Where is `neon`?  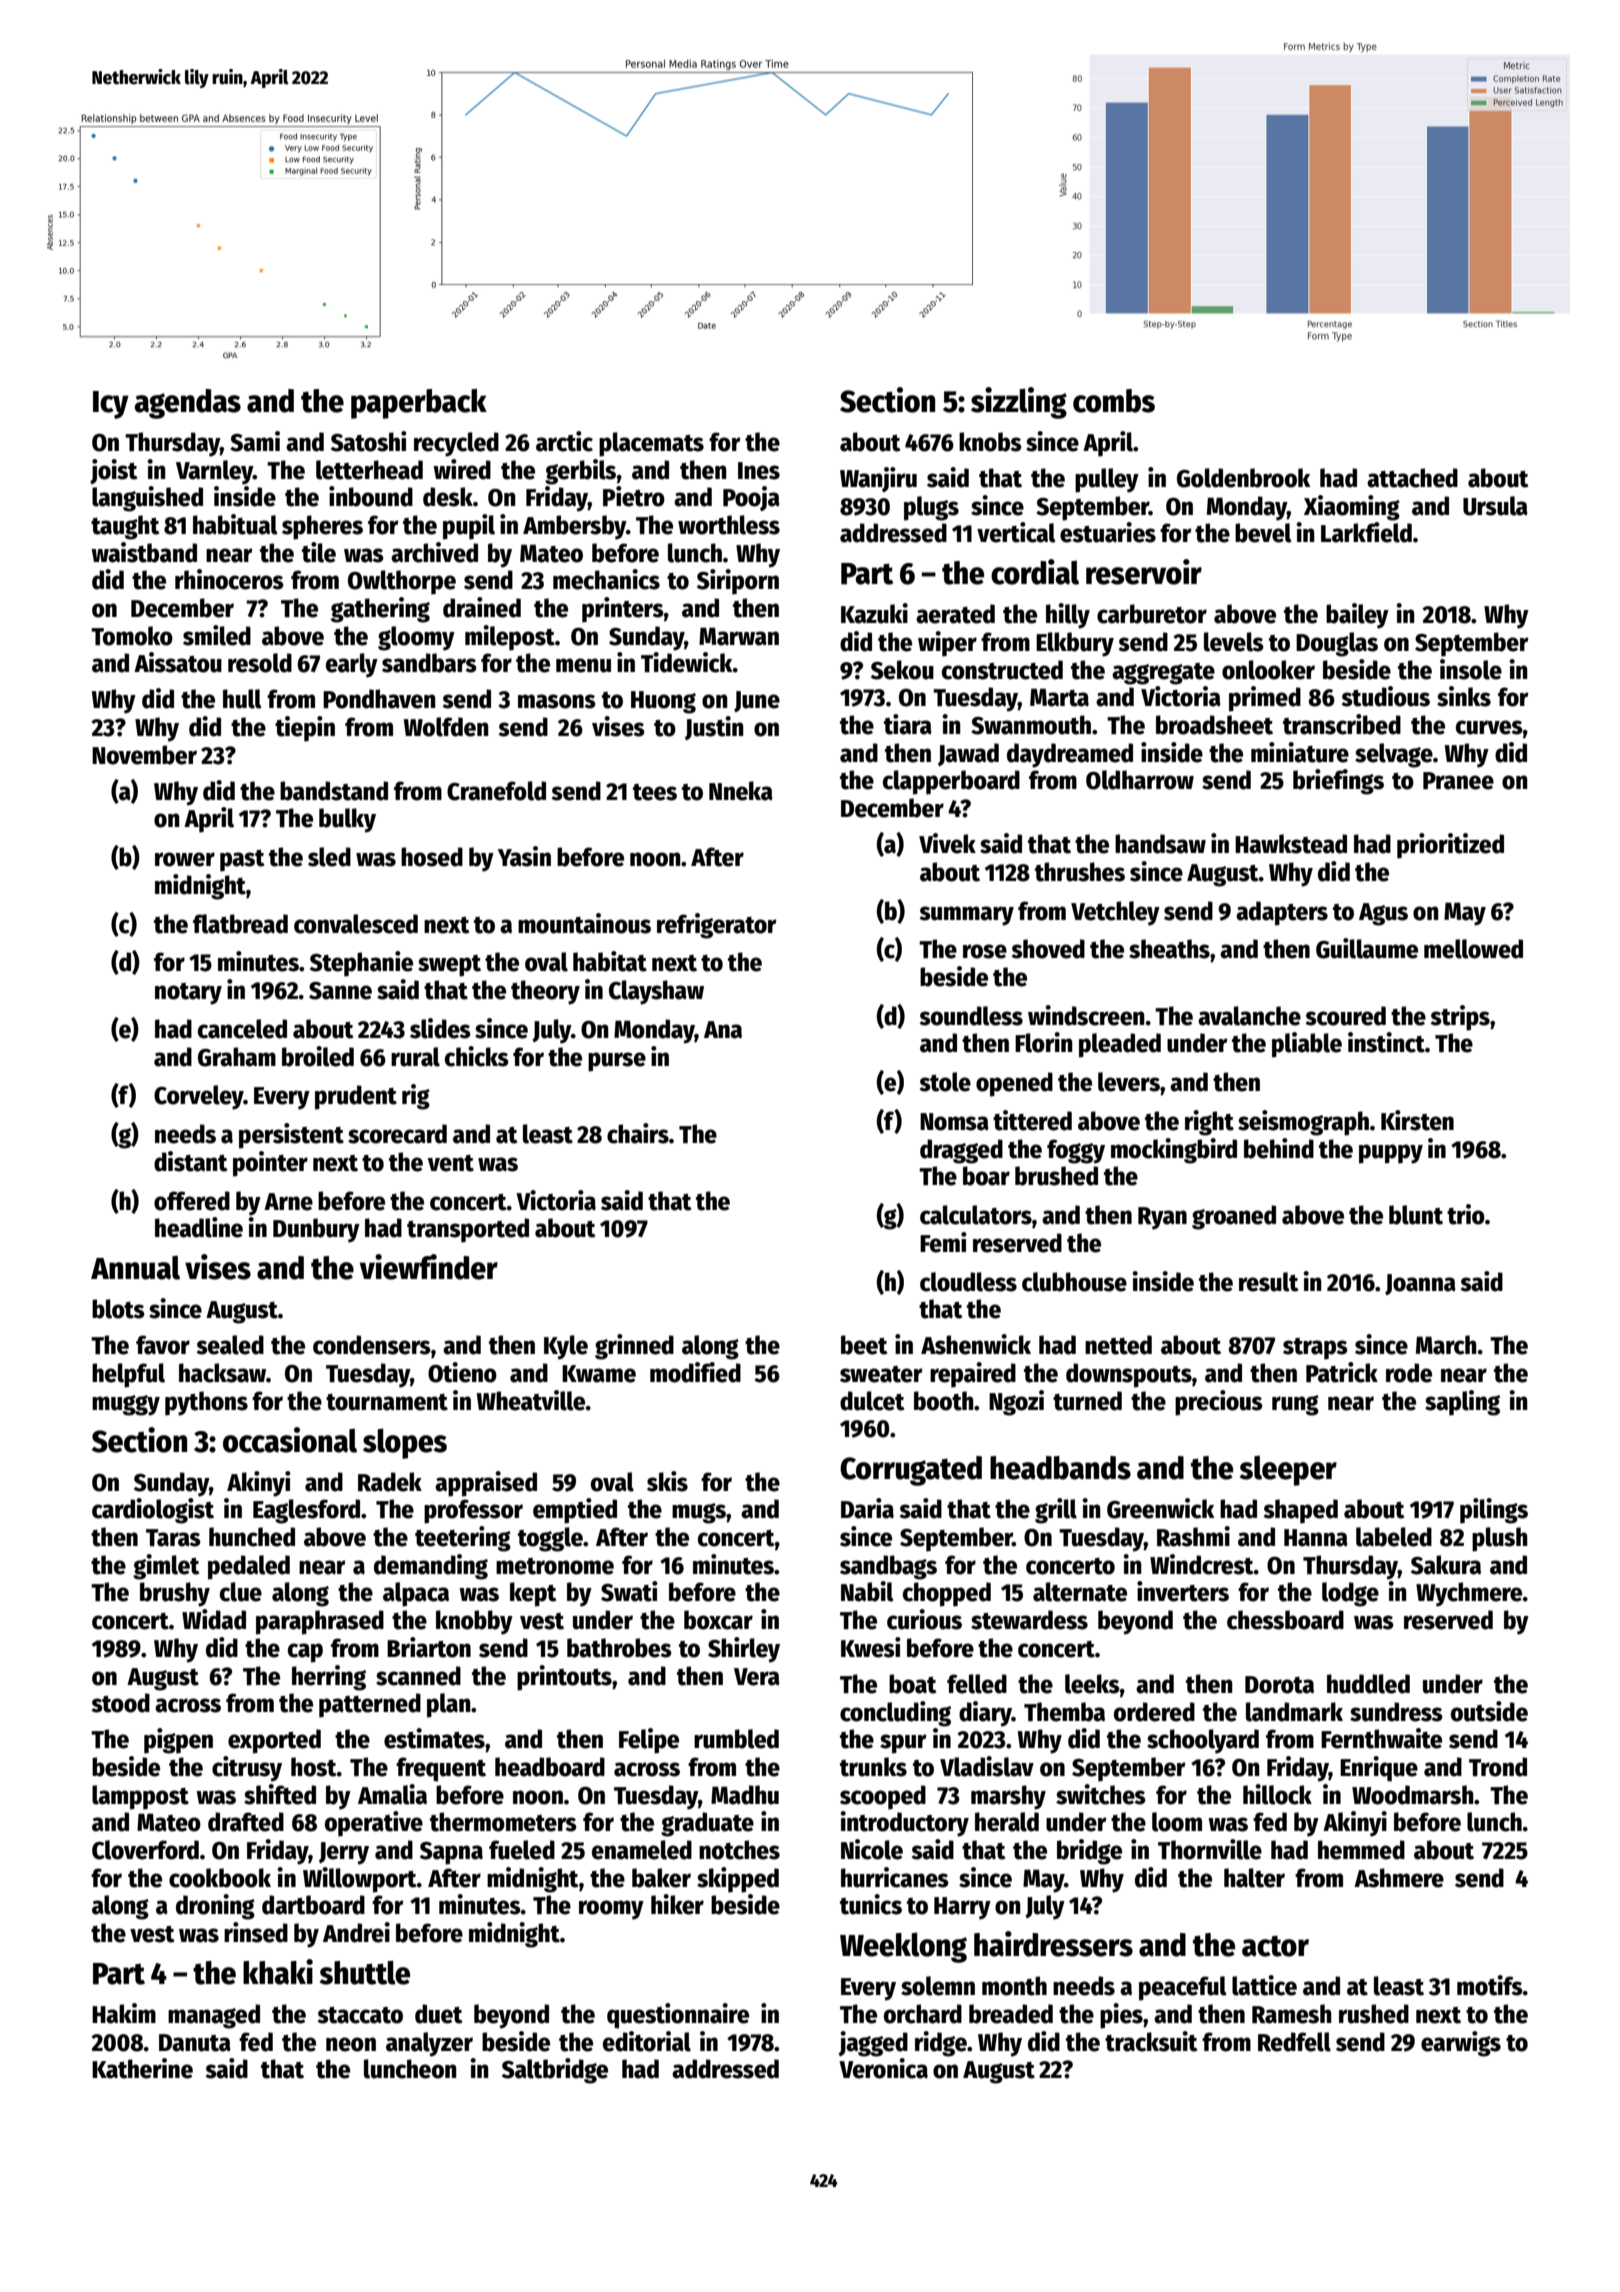 neon is located at coordinates (351, 2044).
